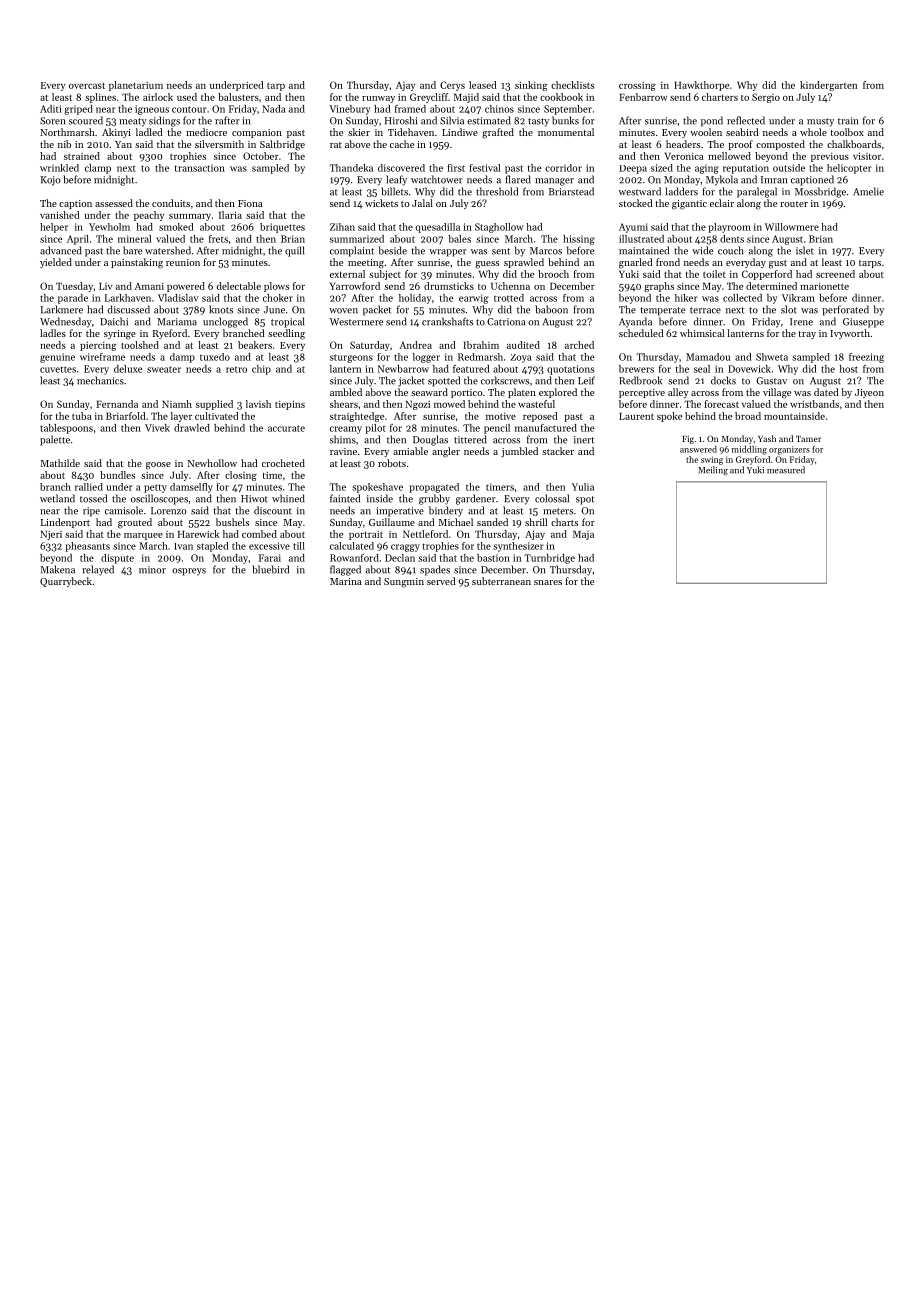 The height and width of the document is (1308, 924). Describe the element at coordinates (257, 133) in the document. I see `companion` at that location.
